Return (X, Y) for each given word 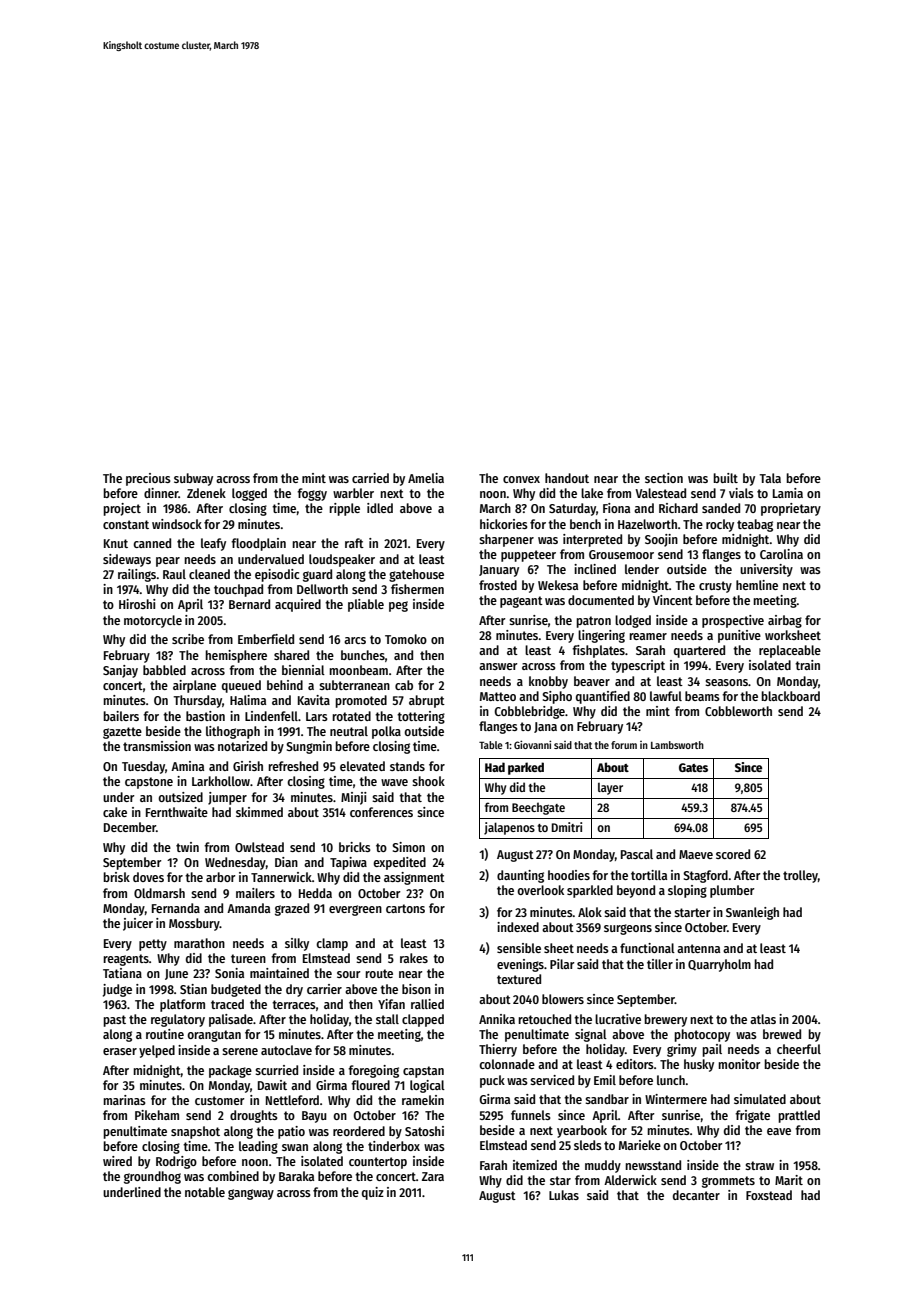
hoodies (569, 875)
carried (370, 478)
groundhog (152, 1177)
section (664, 478)
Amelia (426, 478)
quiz (373, 1193)
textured (519, 979)
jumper (227, 798)
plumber (732, 891)
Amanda (248, 908)
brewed (782, 1034)
